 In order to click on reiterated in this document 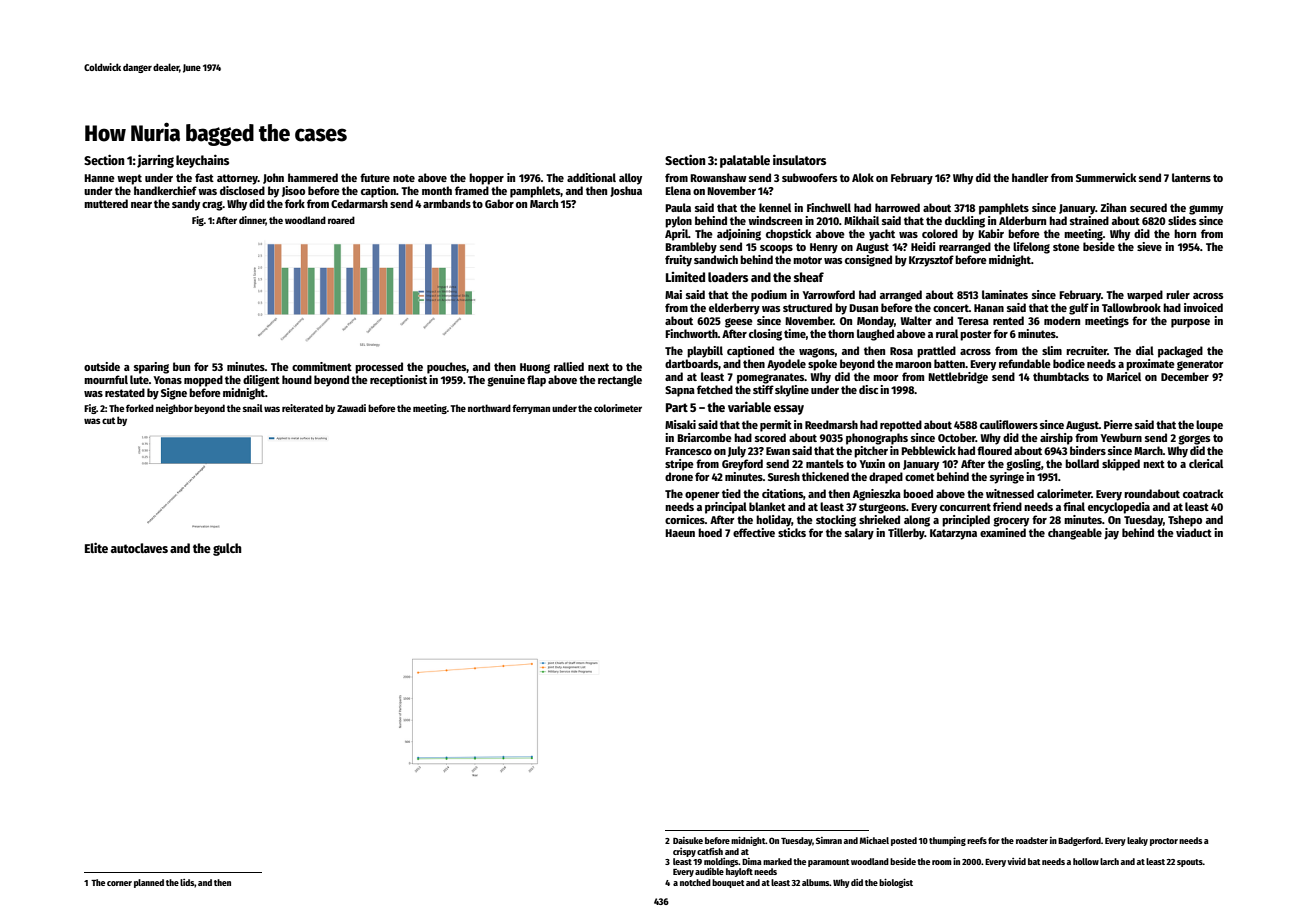, I will do `click(302, 408)`.
